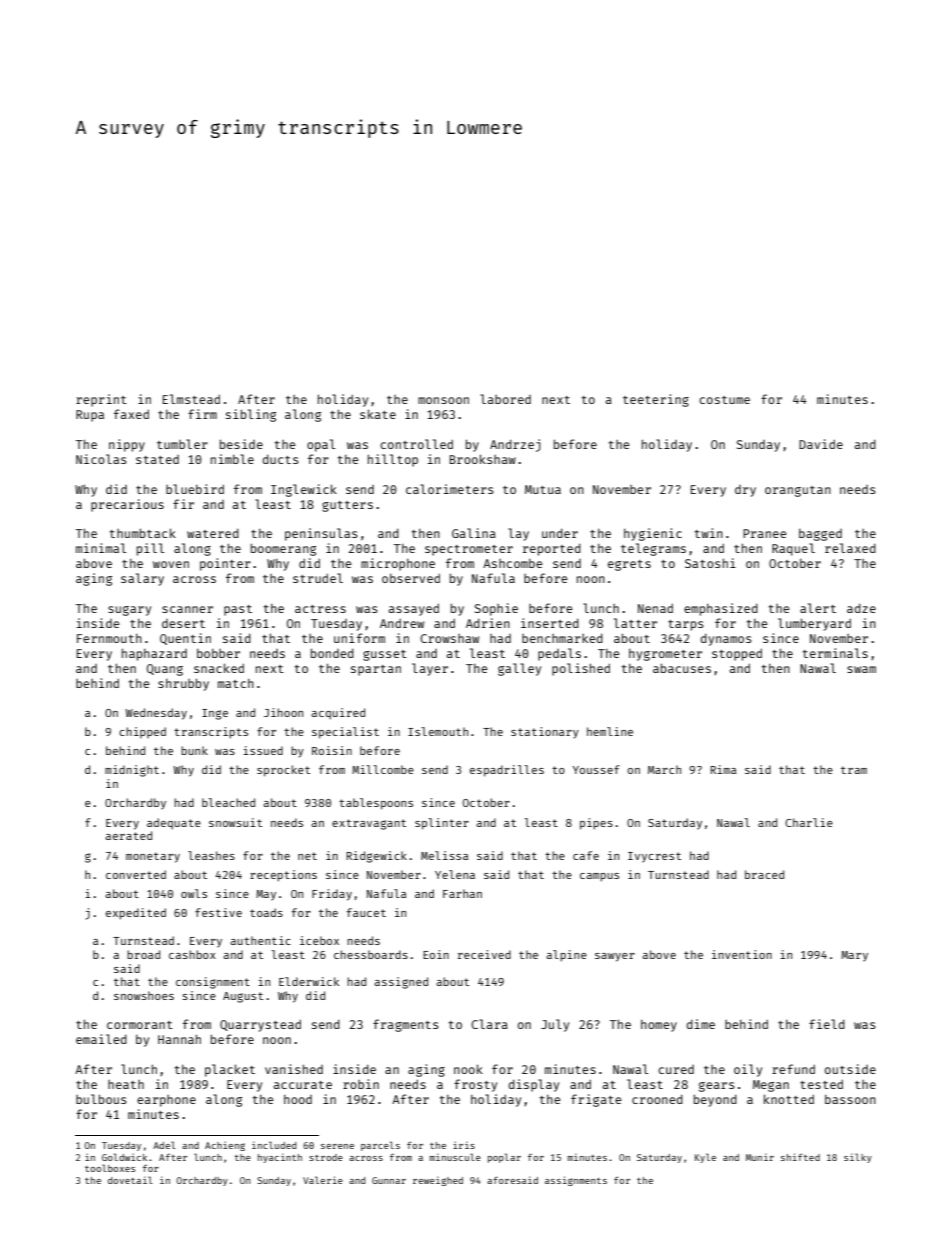  Describe the element at coordinates (724, 400) in the image. I see `costume` at that location.
